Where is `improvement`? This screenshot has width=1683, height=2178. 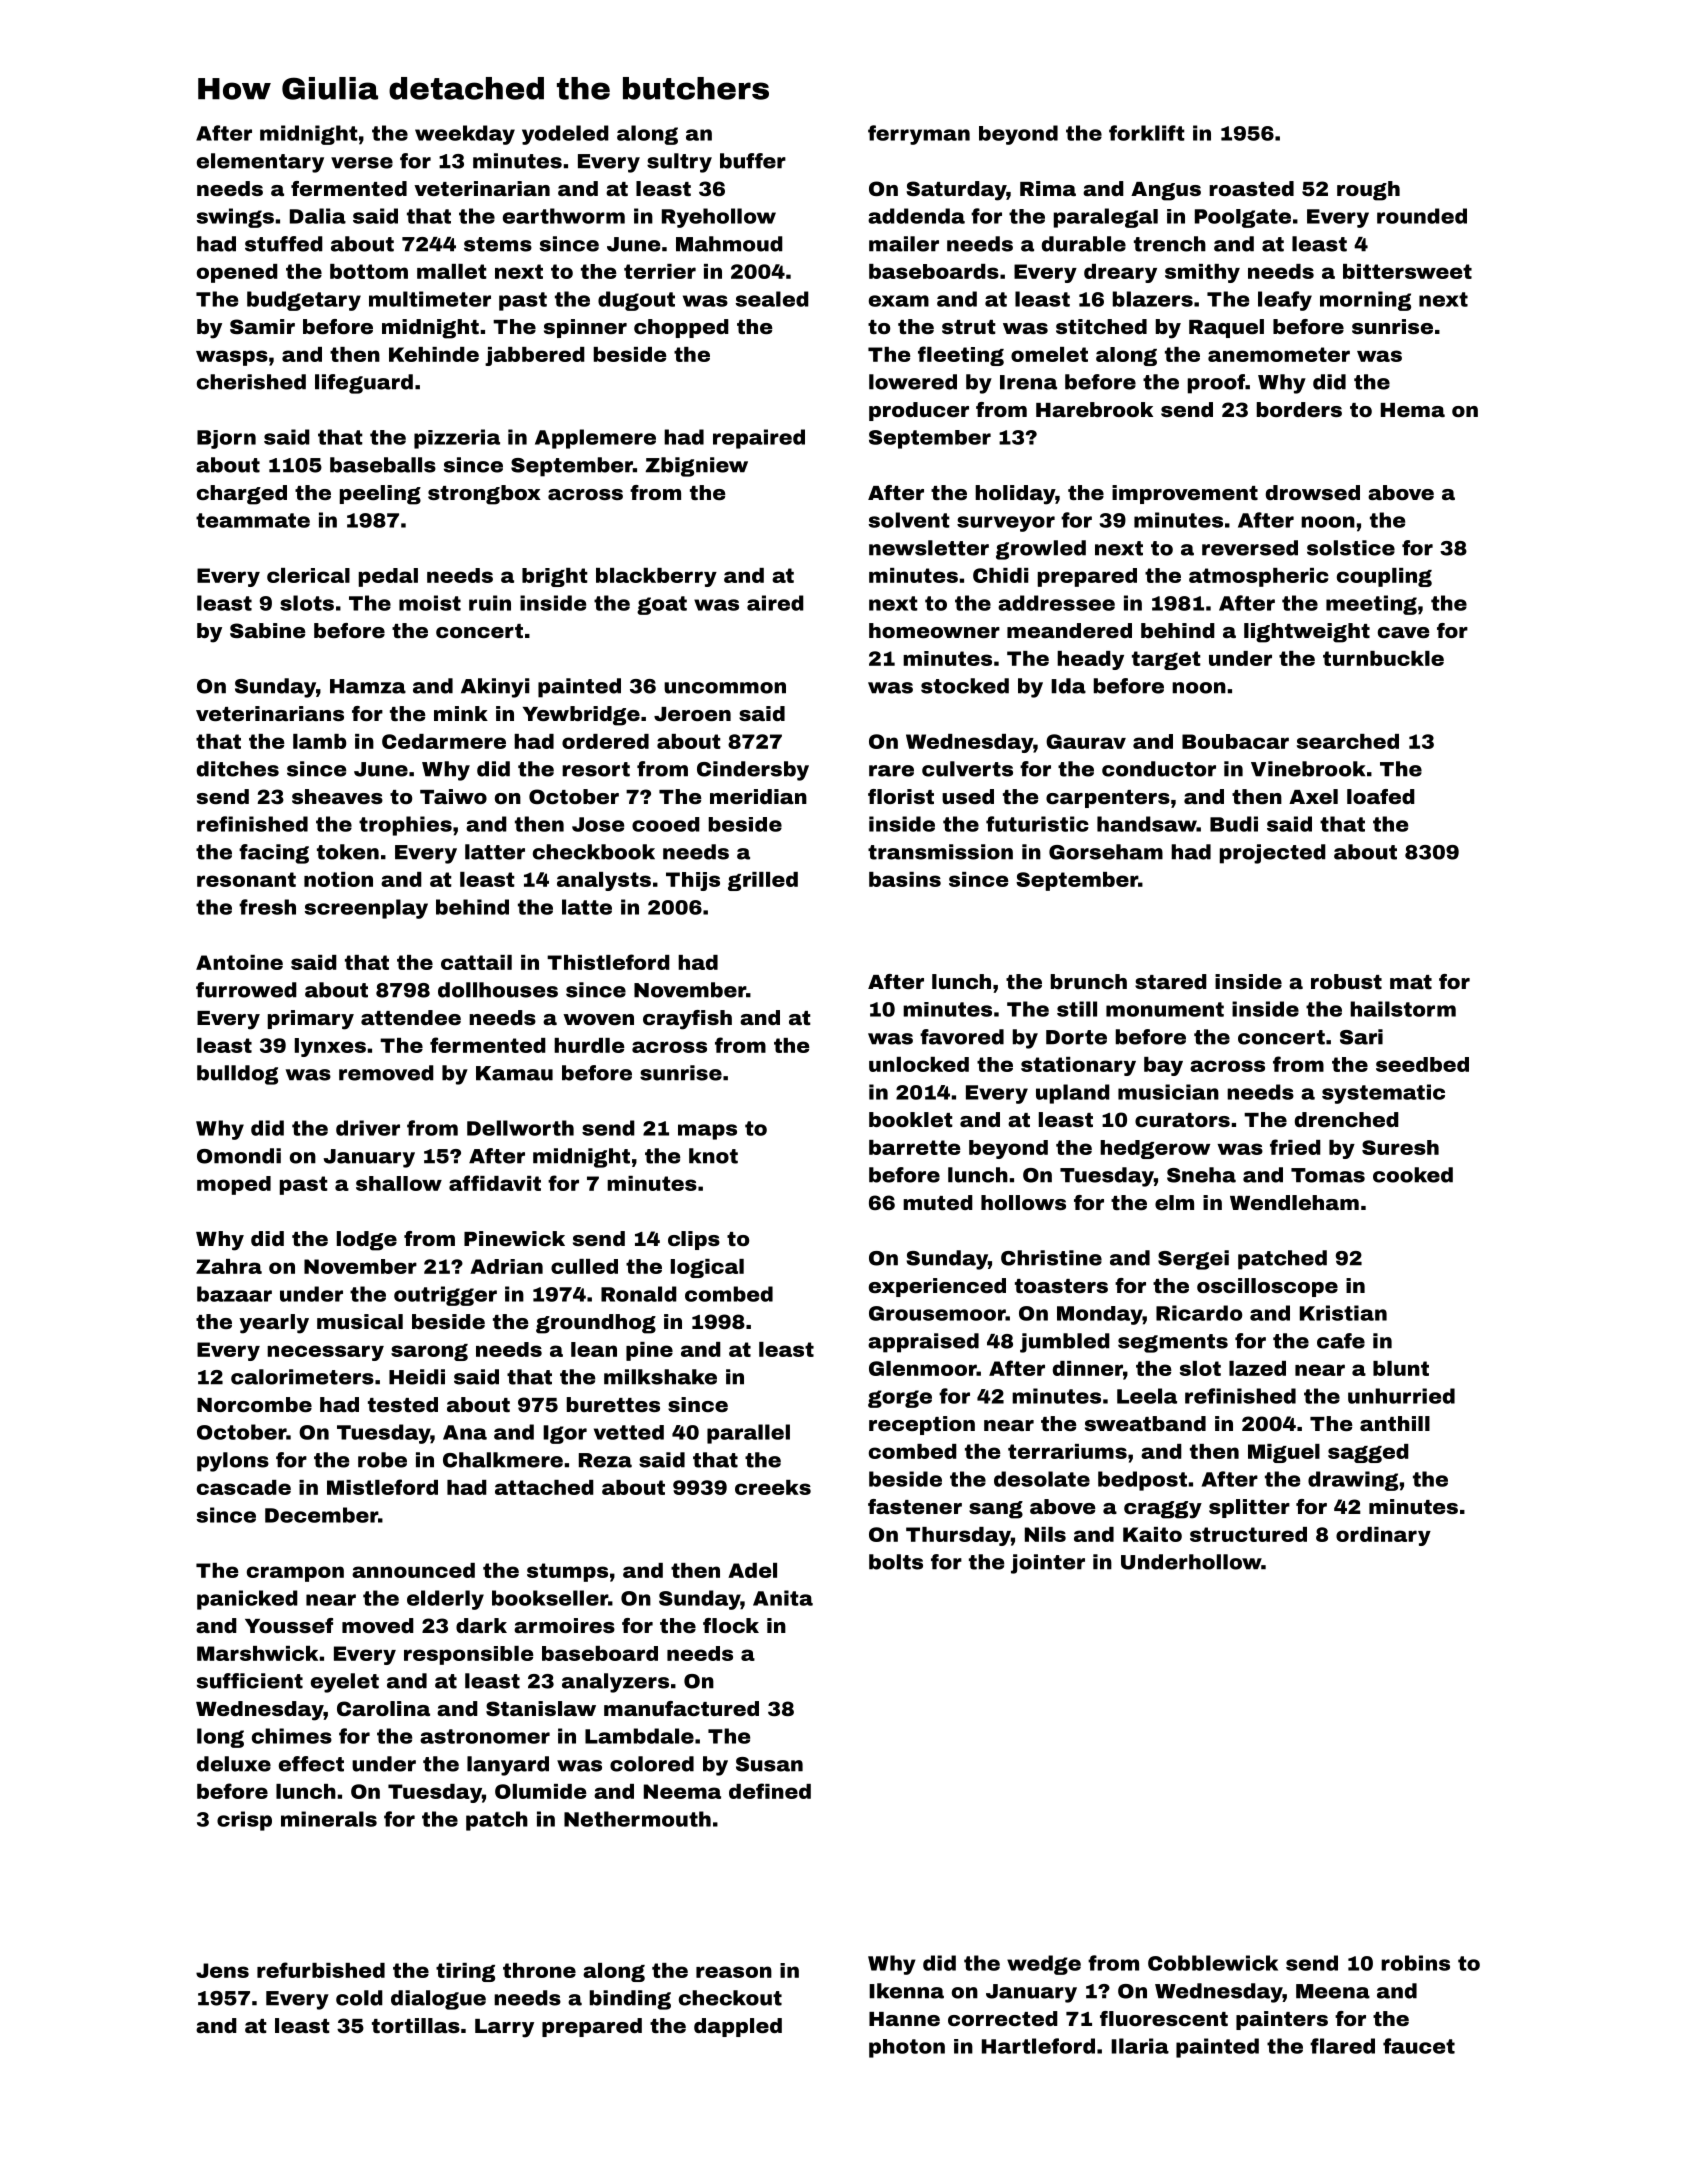 improvement is located at coordinates (1185, 494).
